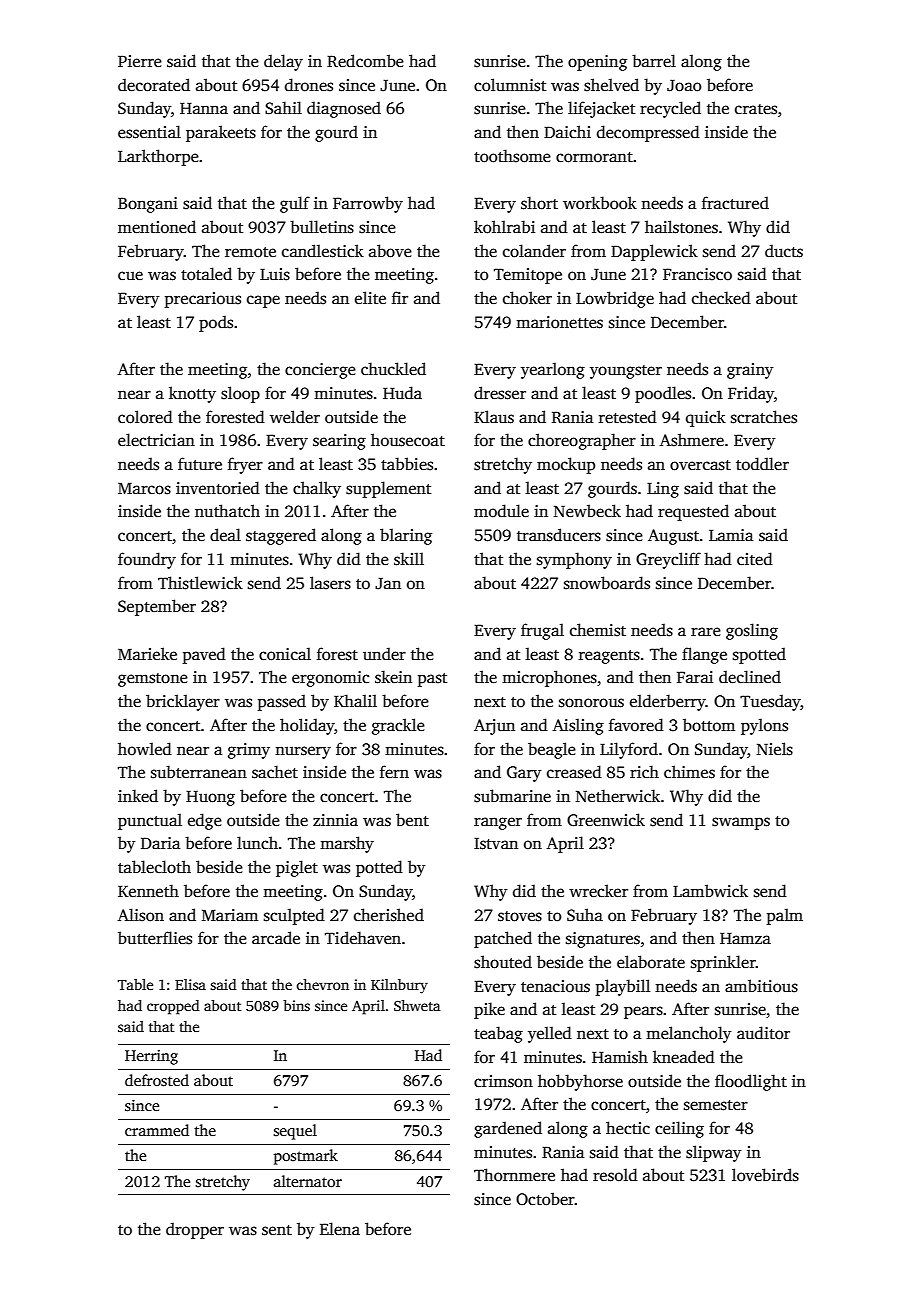 This image has width=924, height=1308. What do you see at coordinates (527, 298) in the image?
I see `choker` at bounding box center [527, 298].
